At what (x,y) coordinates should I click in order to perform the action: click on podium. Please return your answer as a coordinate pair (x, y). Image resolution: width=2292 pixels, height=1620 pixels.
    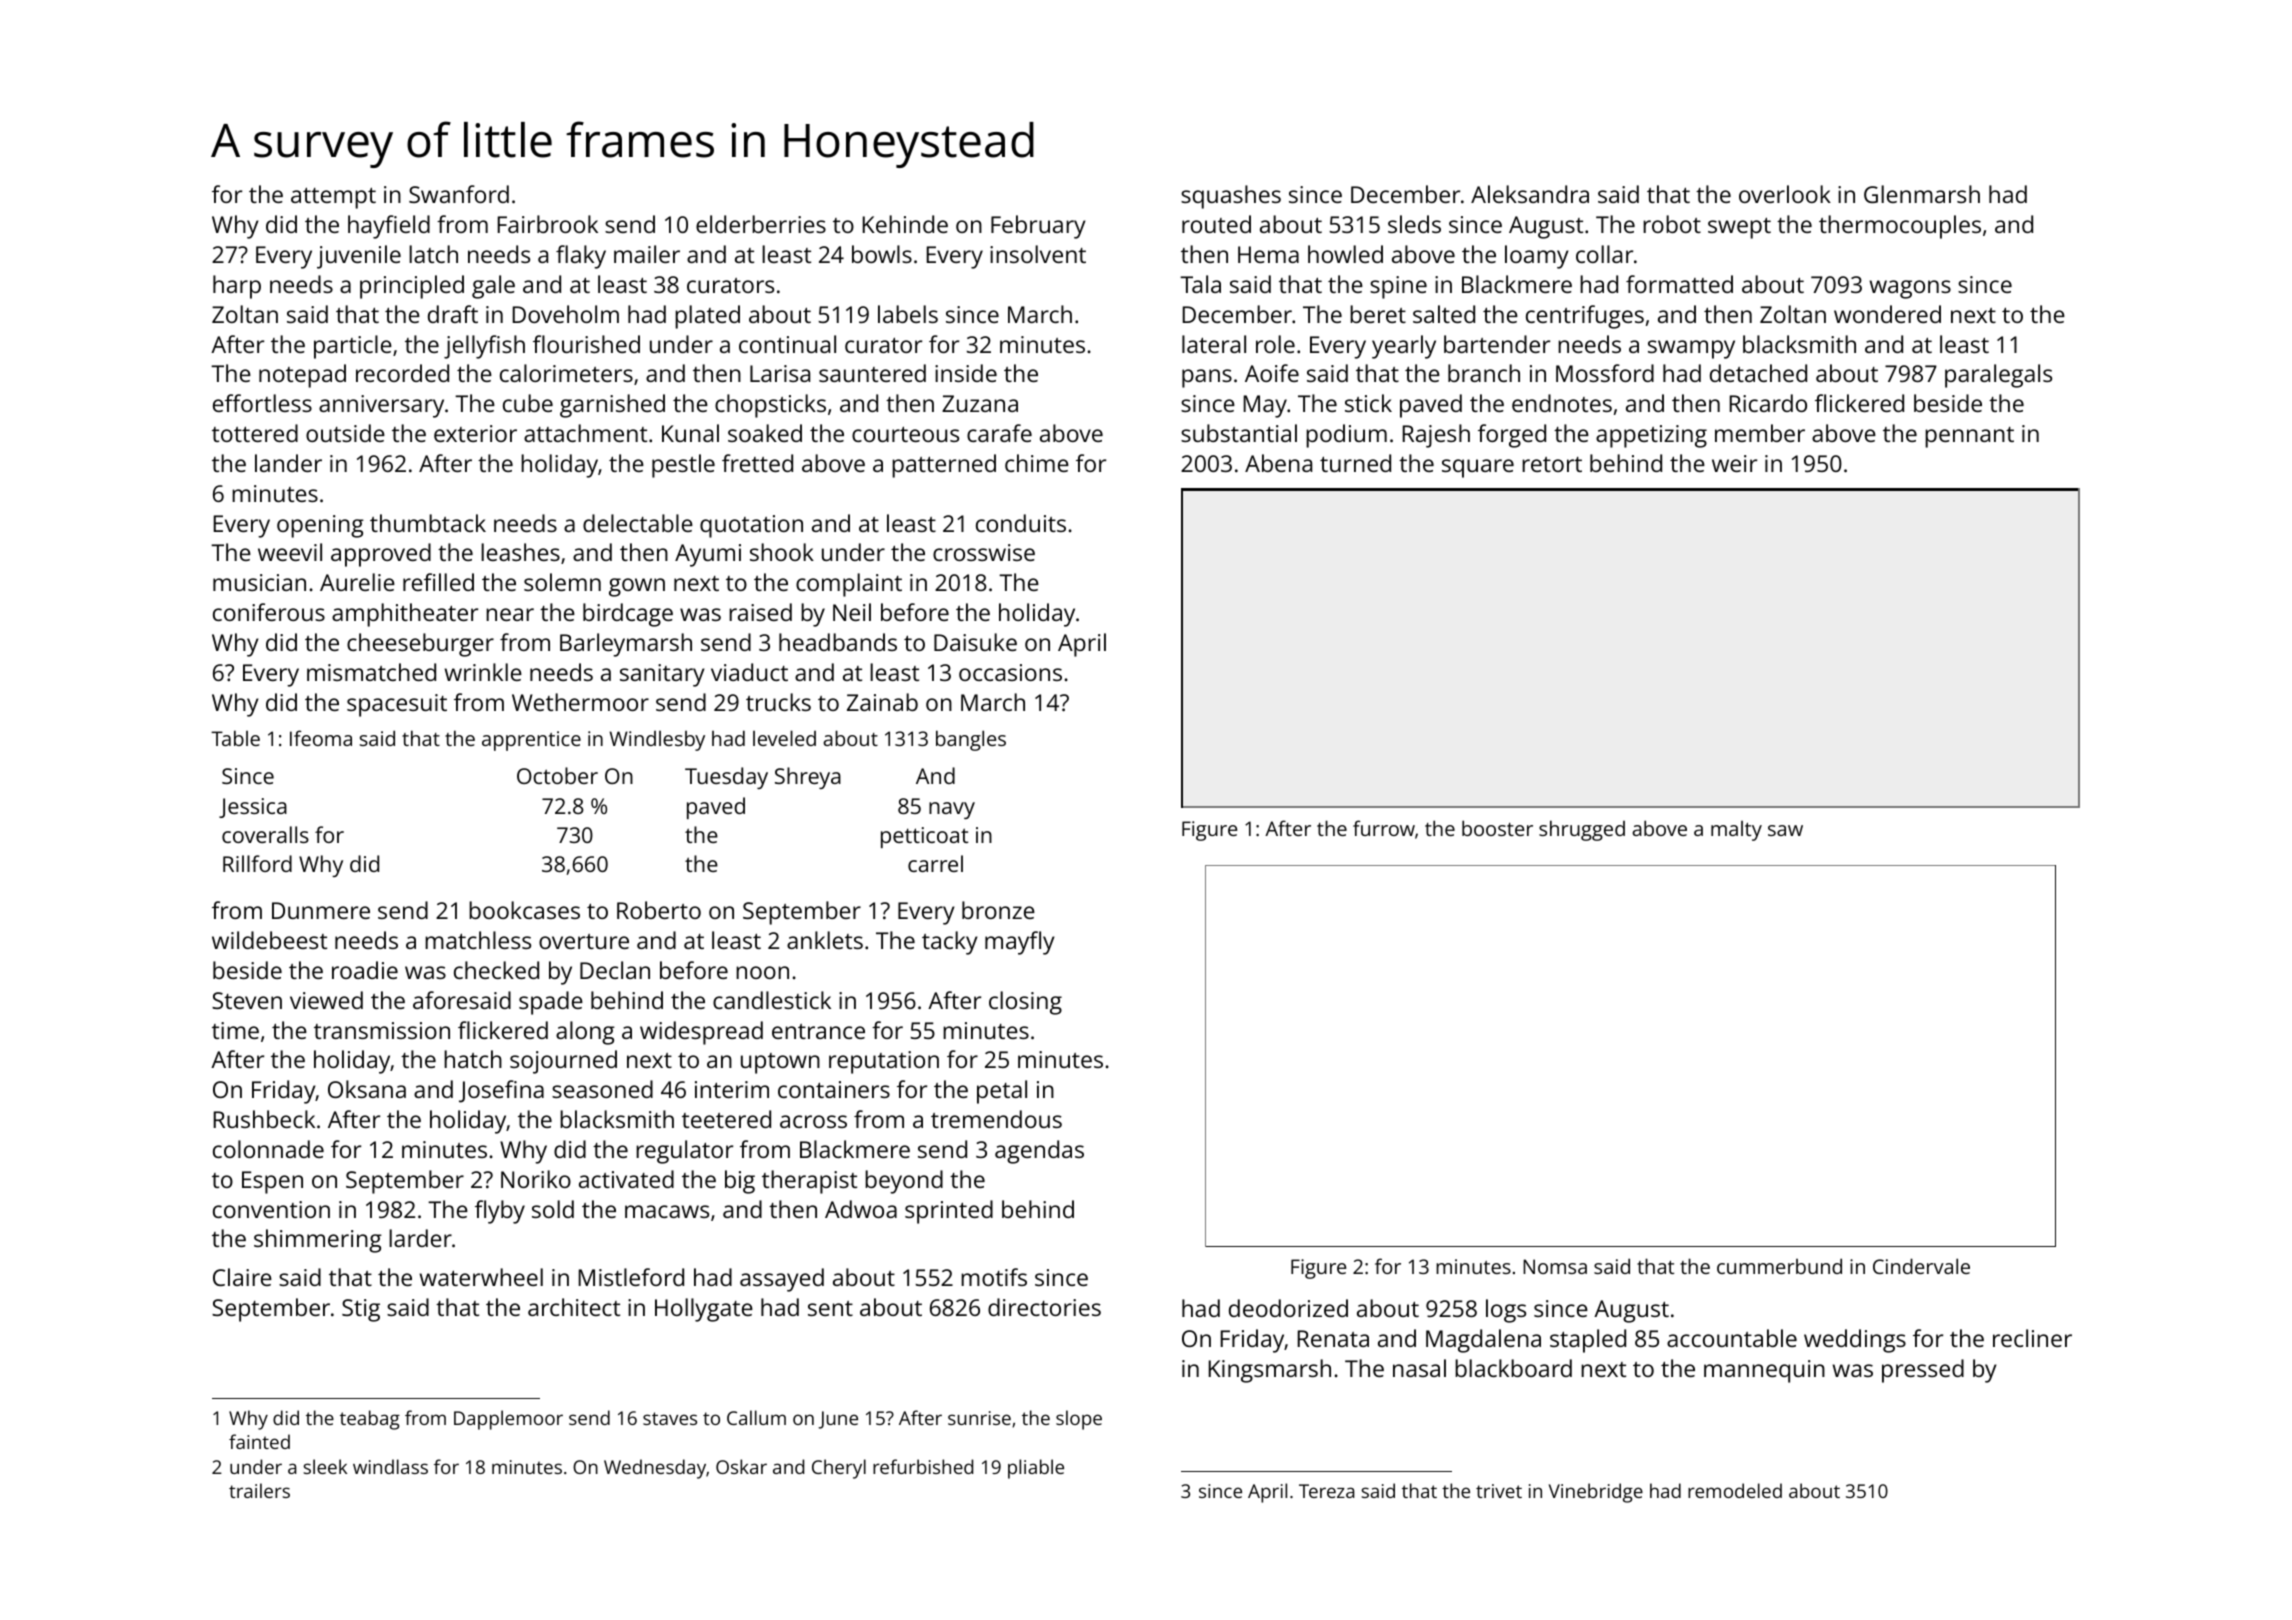
    Looking at the image, I should click on (1346, 436).
